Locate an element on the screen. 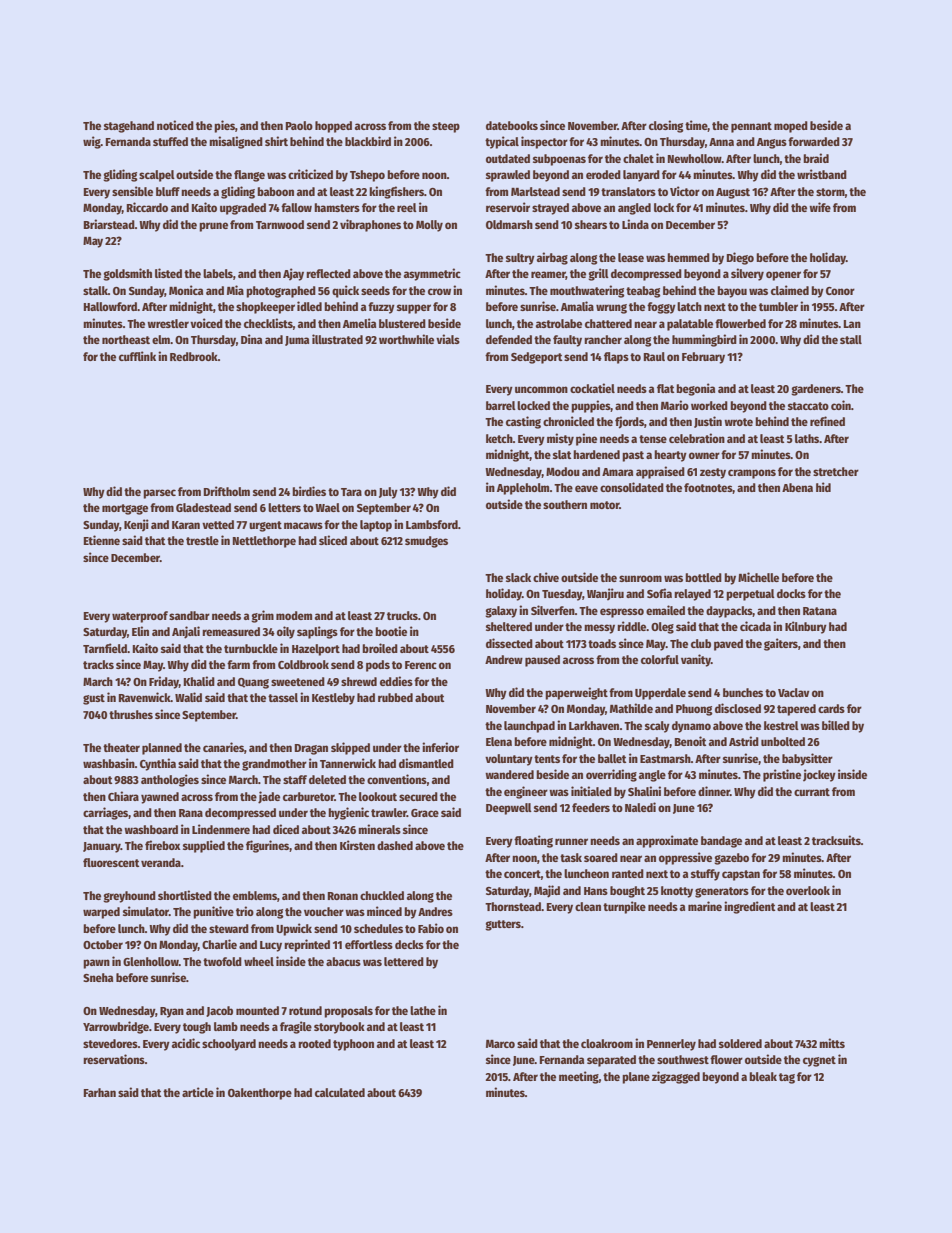 The width and height of the screenshot is (952, 1233). birdies is located at coordinates (309, 491).
